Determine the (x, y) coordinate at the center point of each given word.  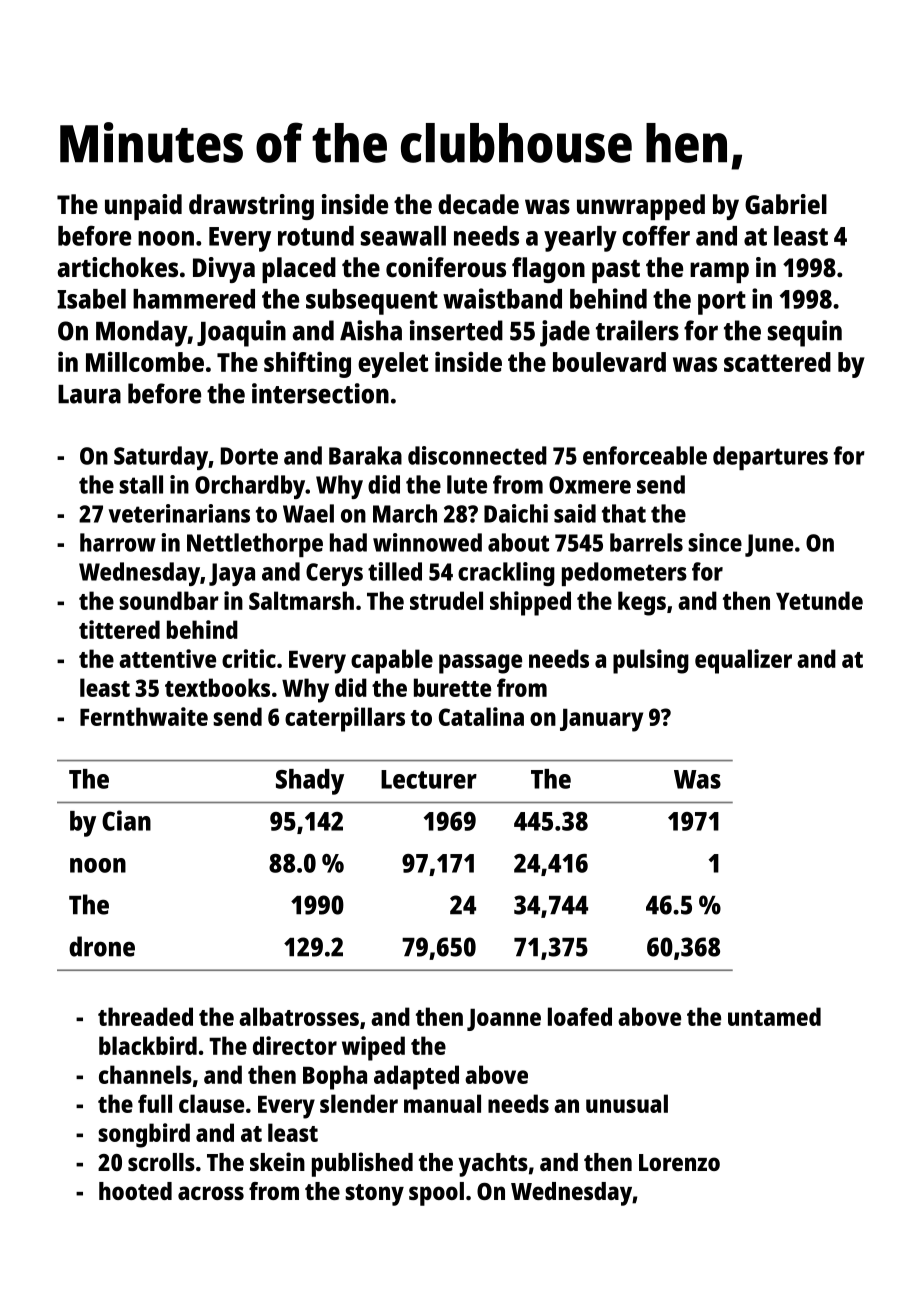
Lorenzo (679, 1162)
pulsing (651, 661)
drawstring (251, 207)
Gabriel (786, 204)
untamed (774, 1016)
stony (374, 1195)
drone (102, 946)
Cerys (334, 574)
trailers (637, 330)
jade (565, 333)
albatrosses (299, 1016)
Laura (89, 394)
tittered (119, 629)
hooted (135, 1191)
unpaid (143, 207)
